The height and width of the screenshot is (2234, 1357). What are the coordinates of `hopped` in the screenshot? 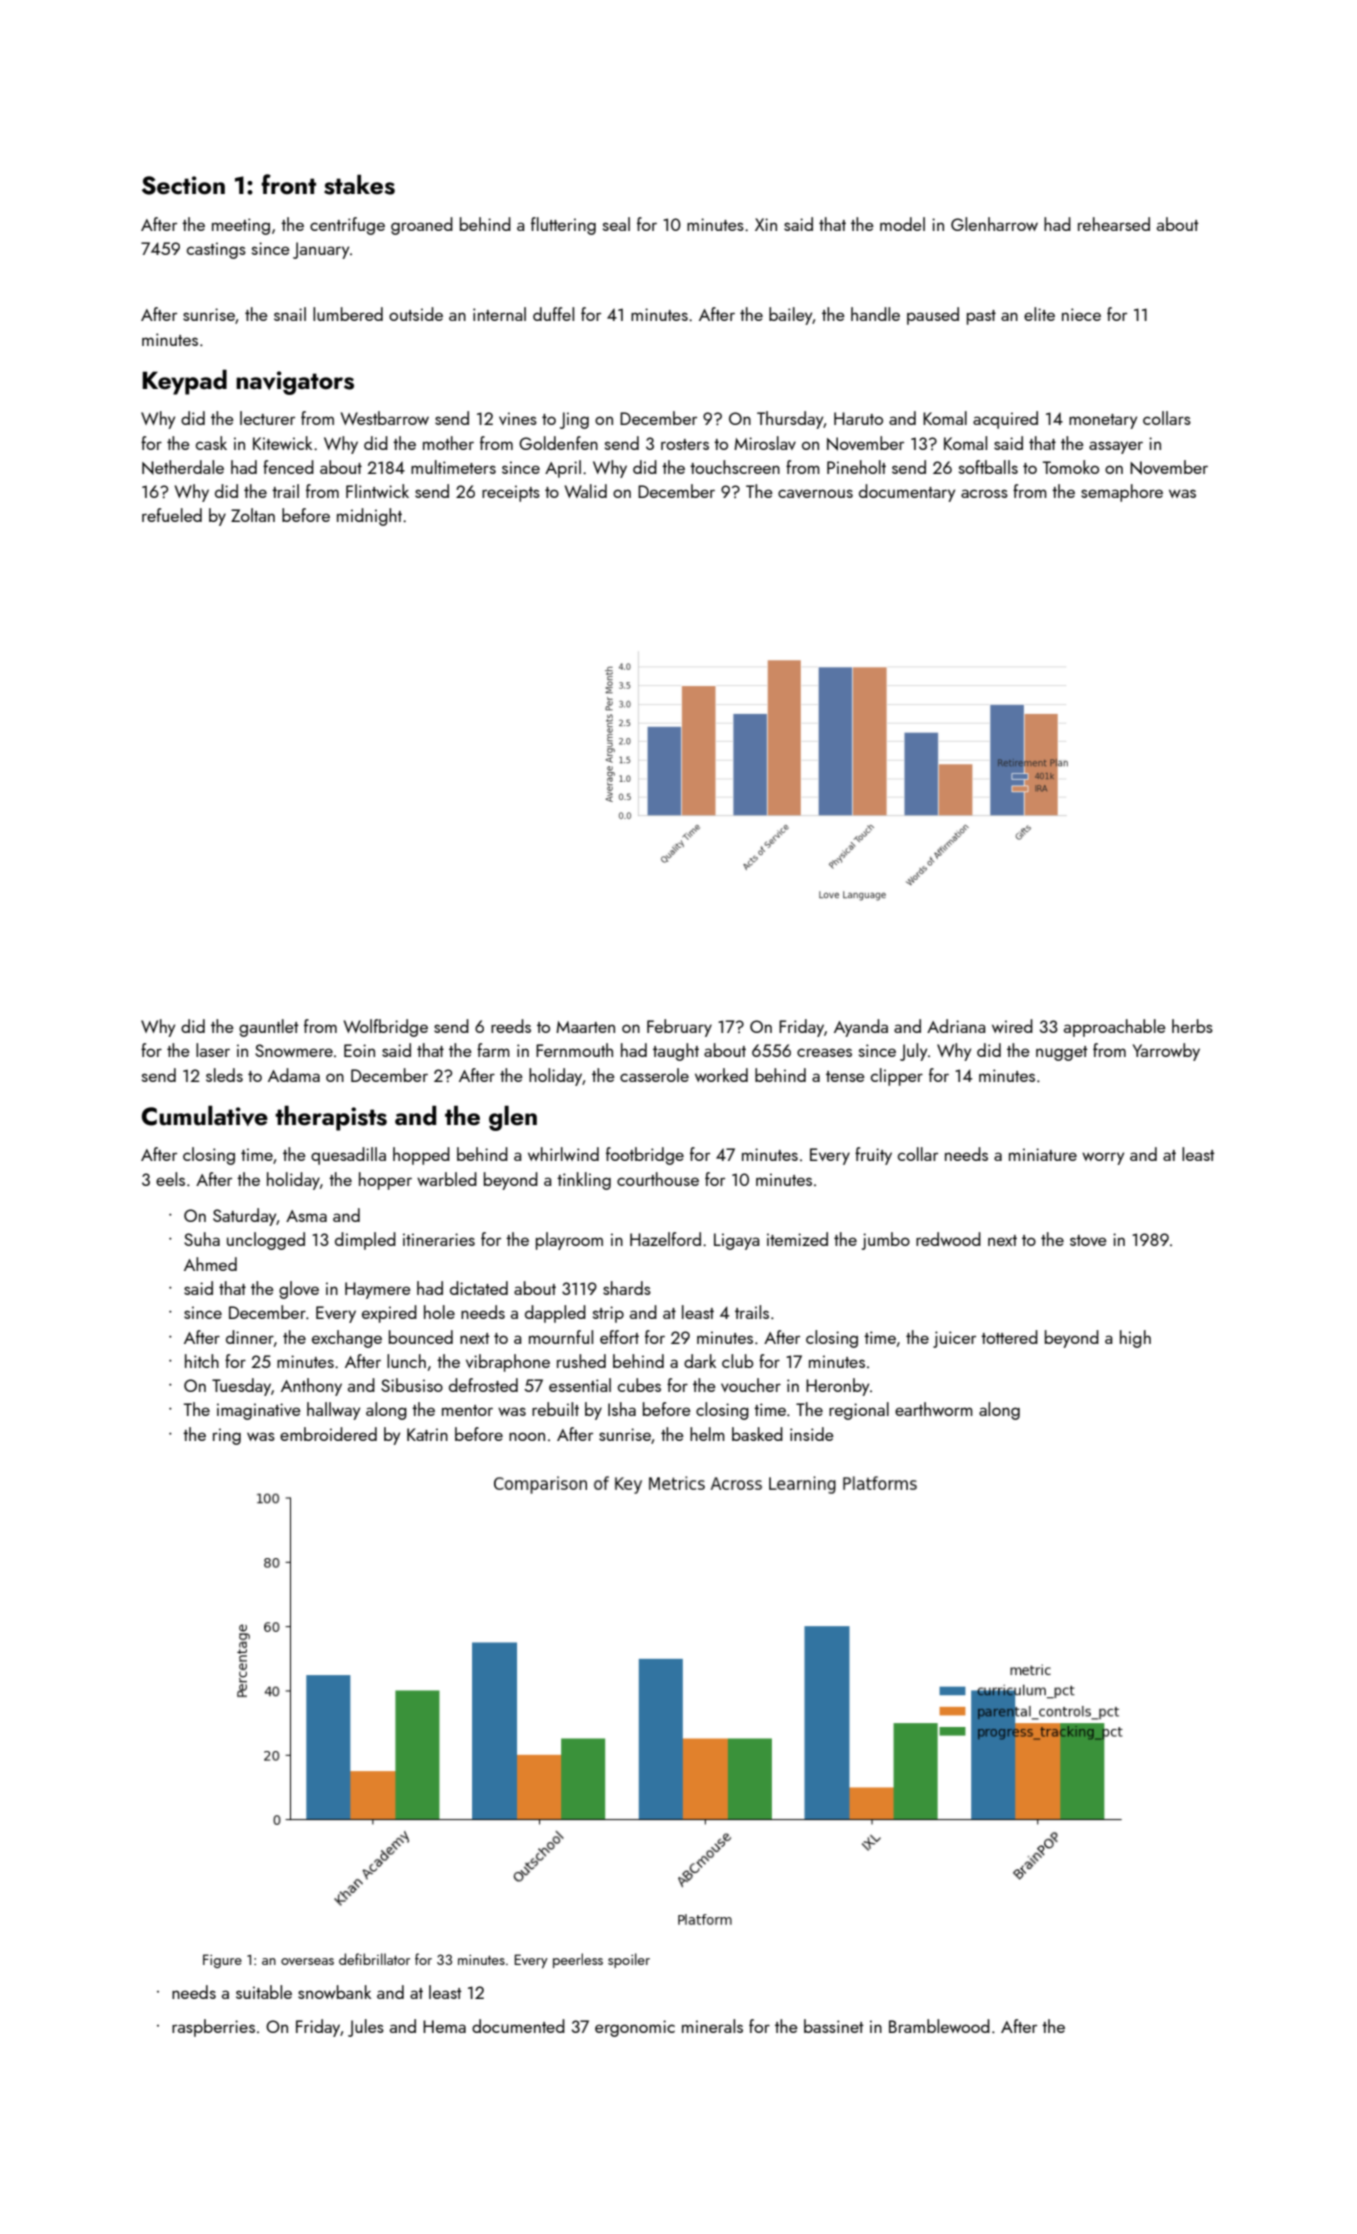 It's located at (421, 1156).
